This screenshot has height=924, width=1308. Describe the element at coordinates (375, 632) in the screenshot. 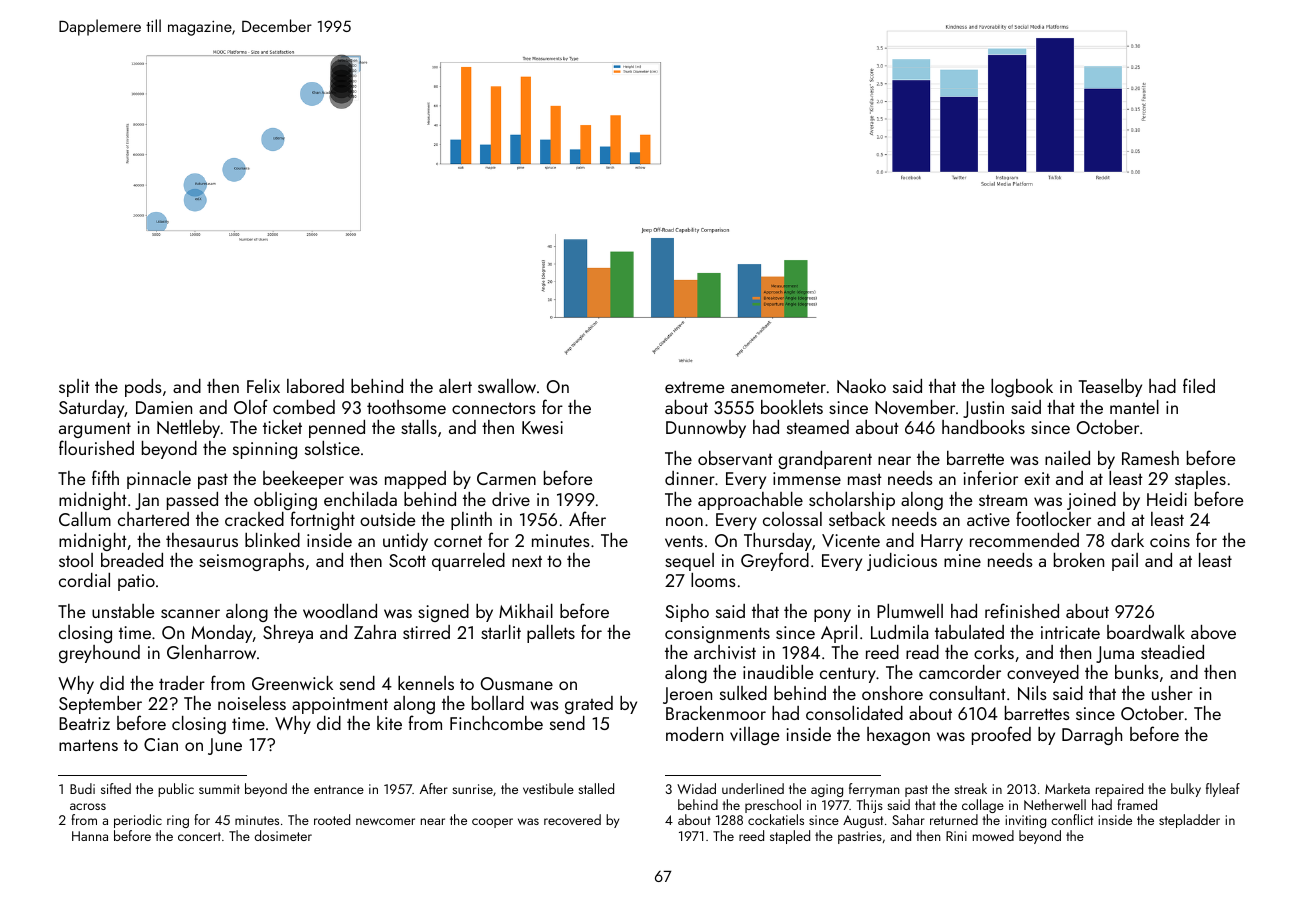

I see `Zahra` at that location.
